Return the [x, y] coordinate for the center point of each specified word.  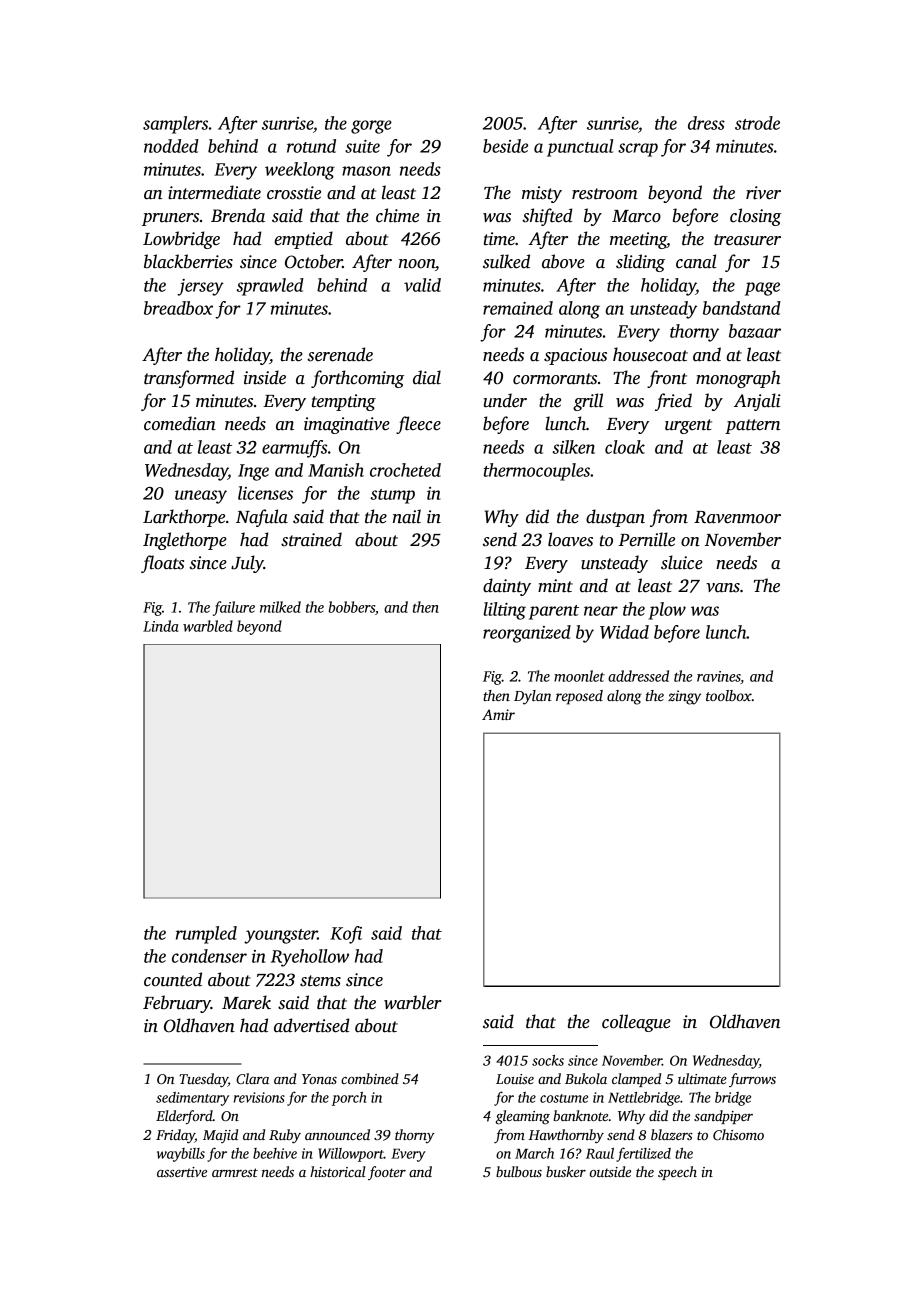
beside [505, 146]
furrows [752, 1080]
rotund [311, 146]
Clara [252, 1078]
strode [757, 123]
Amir [498, 714]
